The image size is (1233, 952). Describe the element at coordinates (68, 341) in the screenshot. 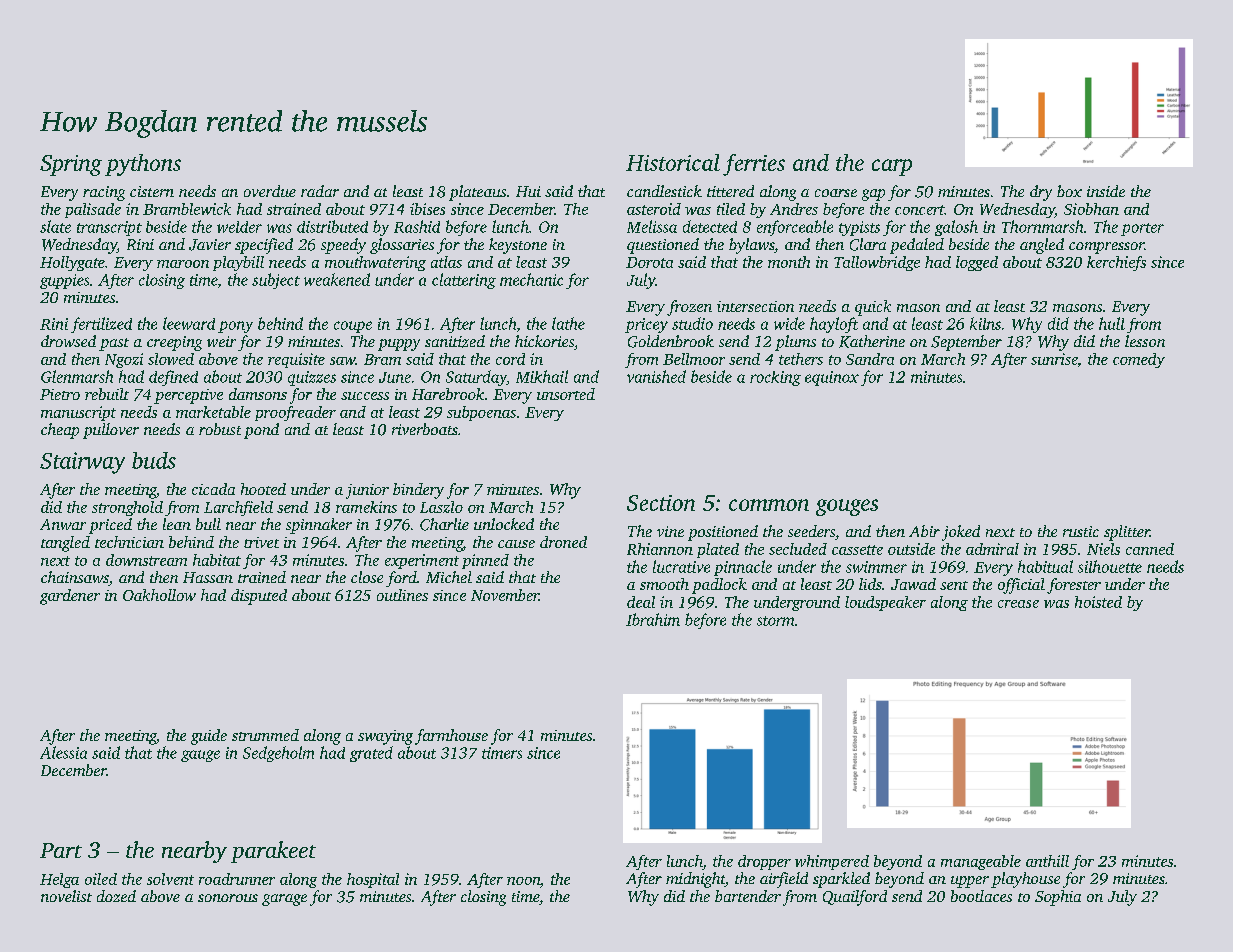

I see `drowsed` at that location.
